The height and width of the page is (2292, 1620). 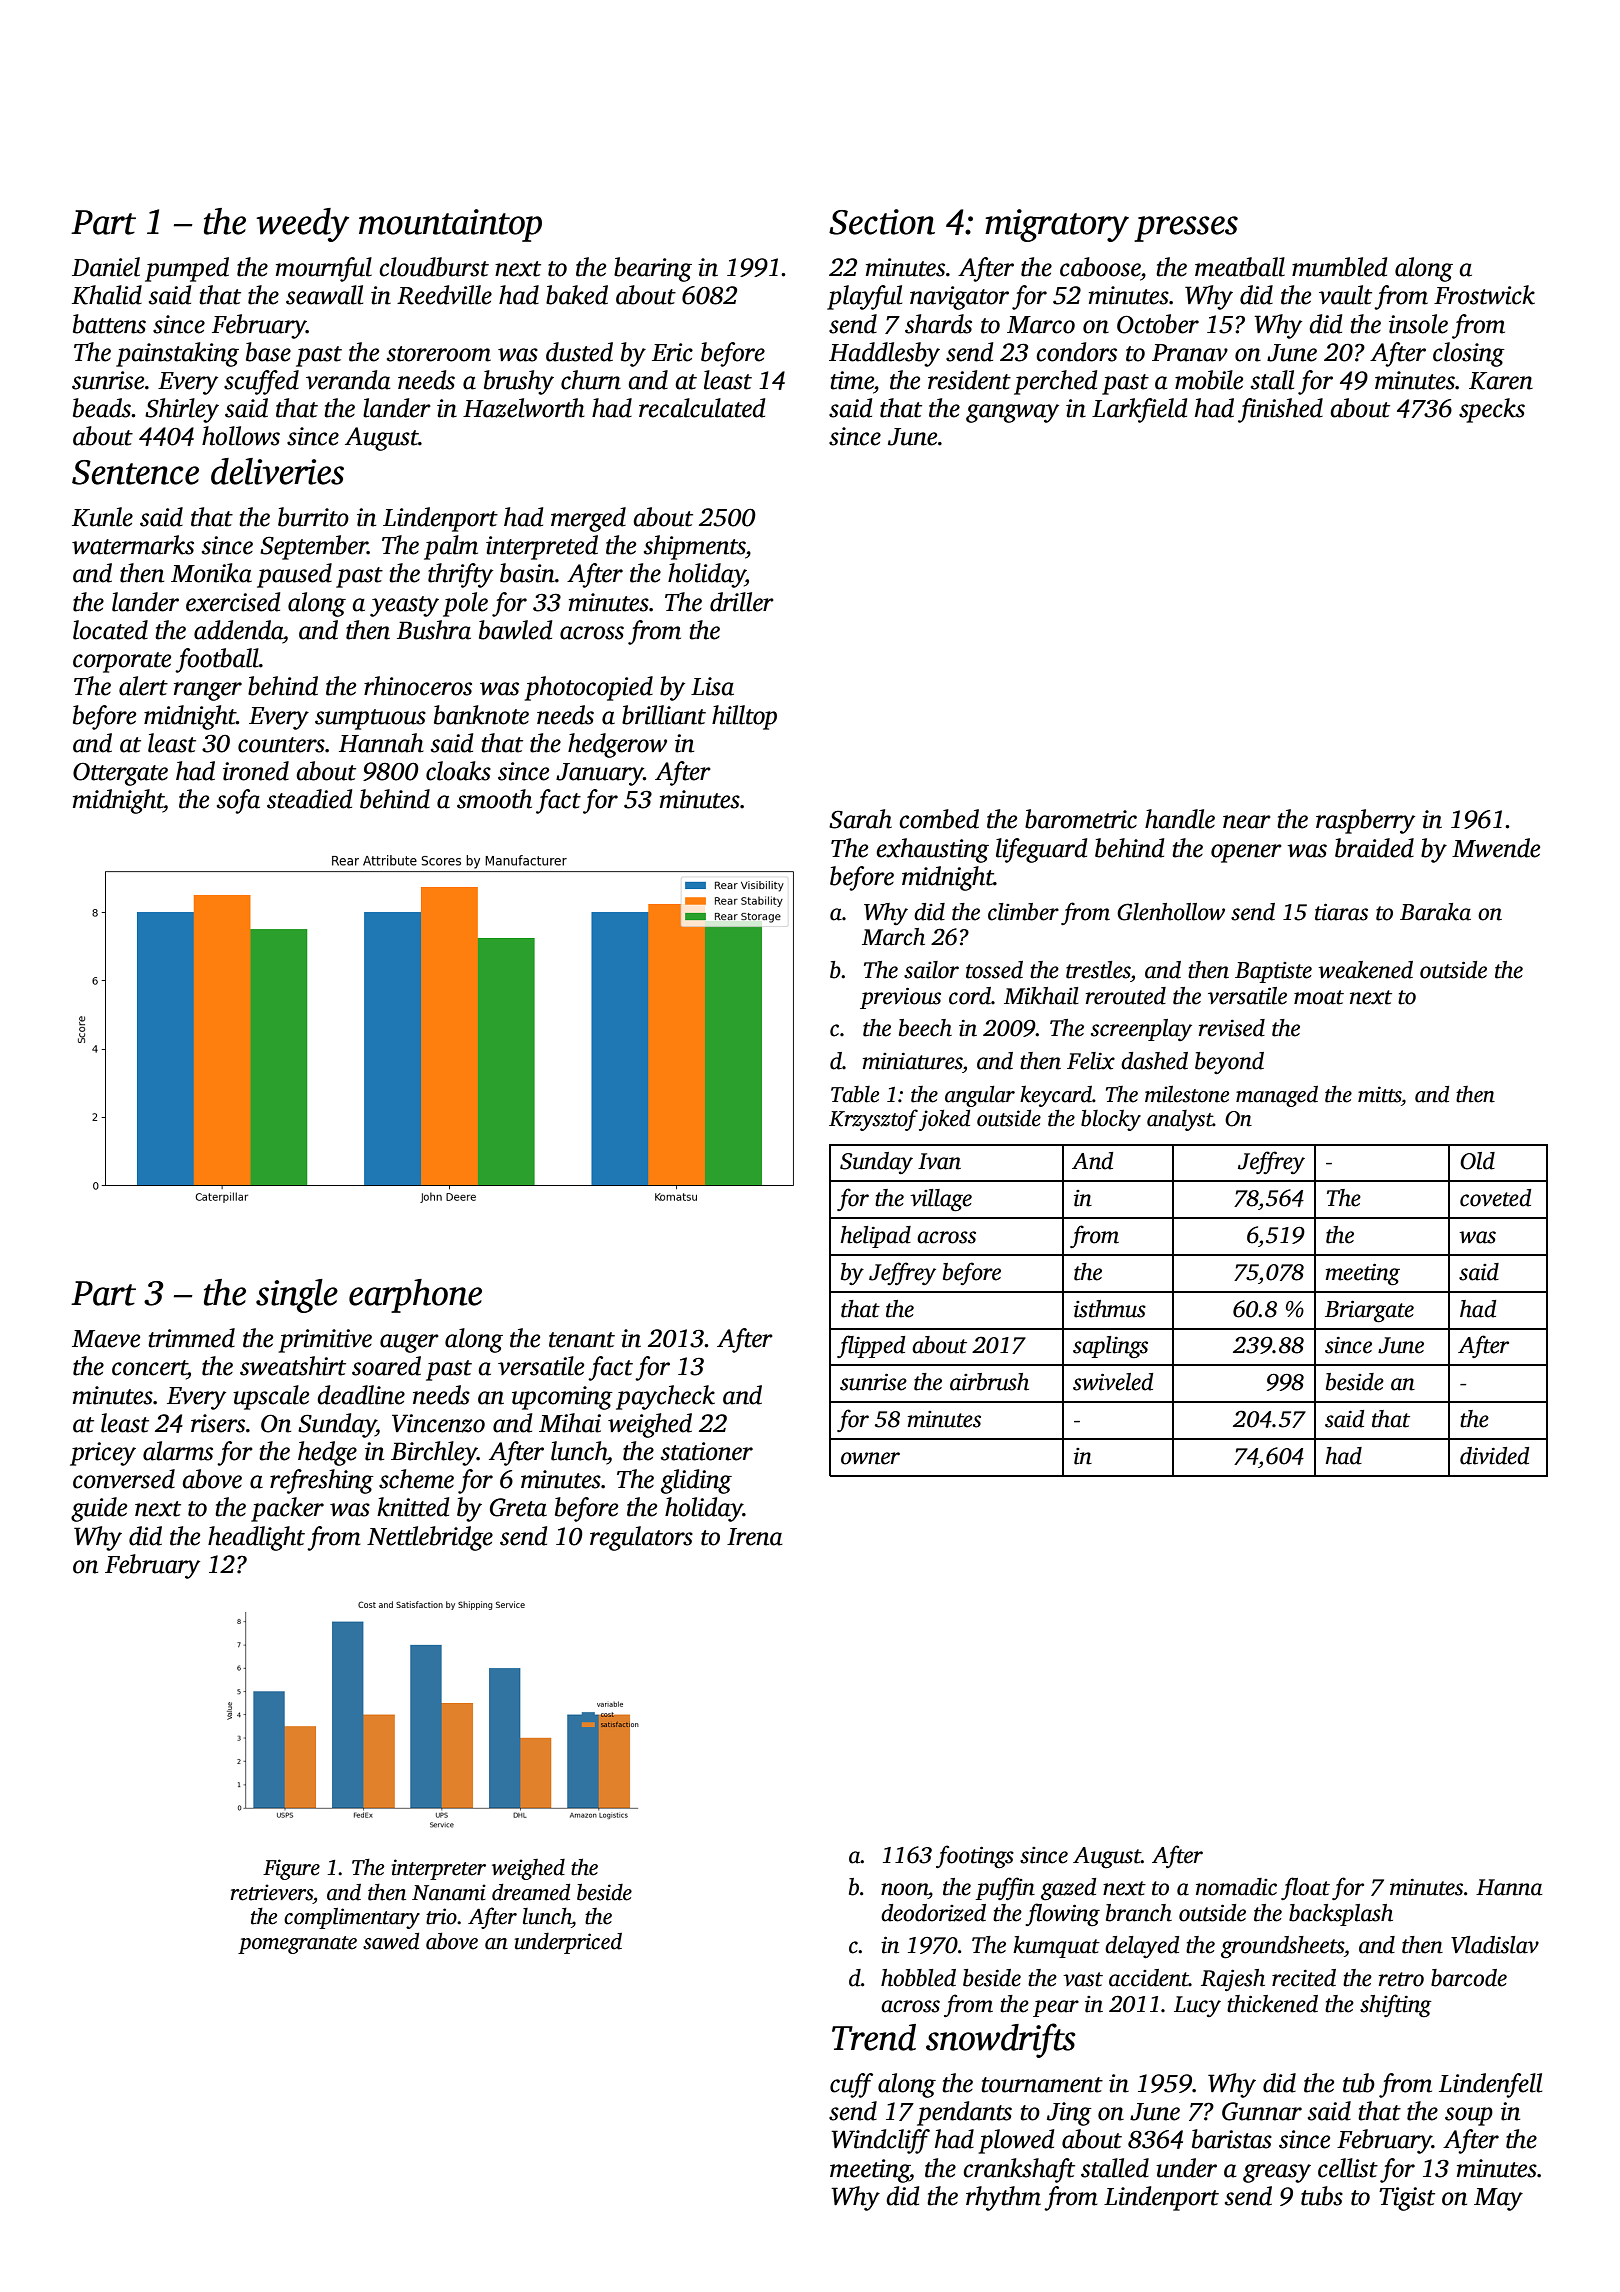 What do you see at coordinates (1246, 853) in the page?
I see `opener` at bounding box center [1246, 853].
